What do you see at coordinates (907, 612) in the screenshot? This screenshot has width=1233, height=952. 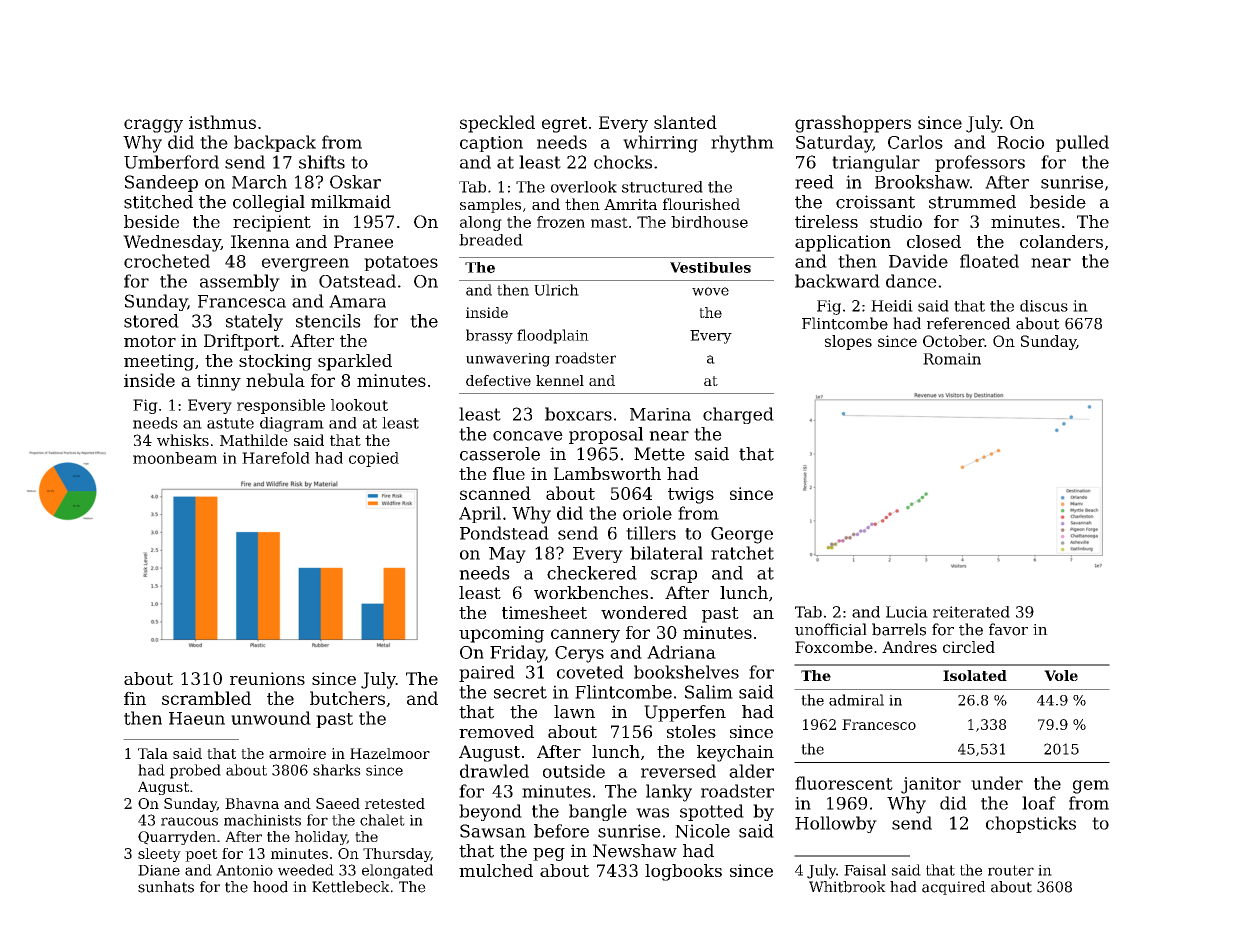 I see `Lucia` at bounding box center [907, 612].
